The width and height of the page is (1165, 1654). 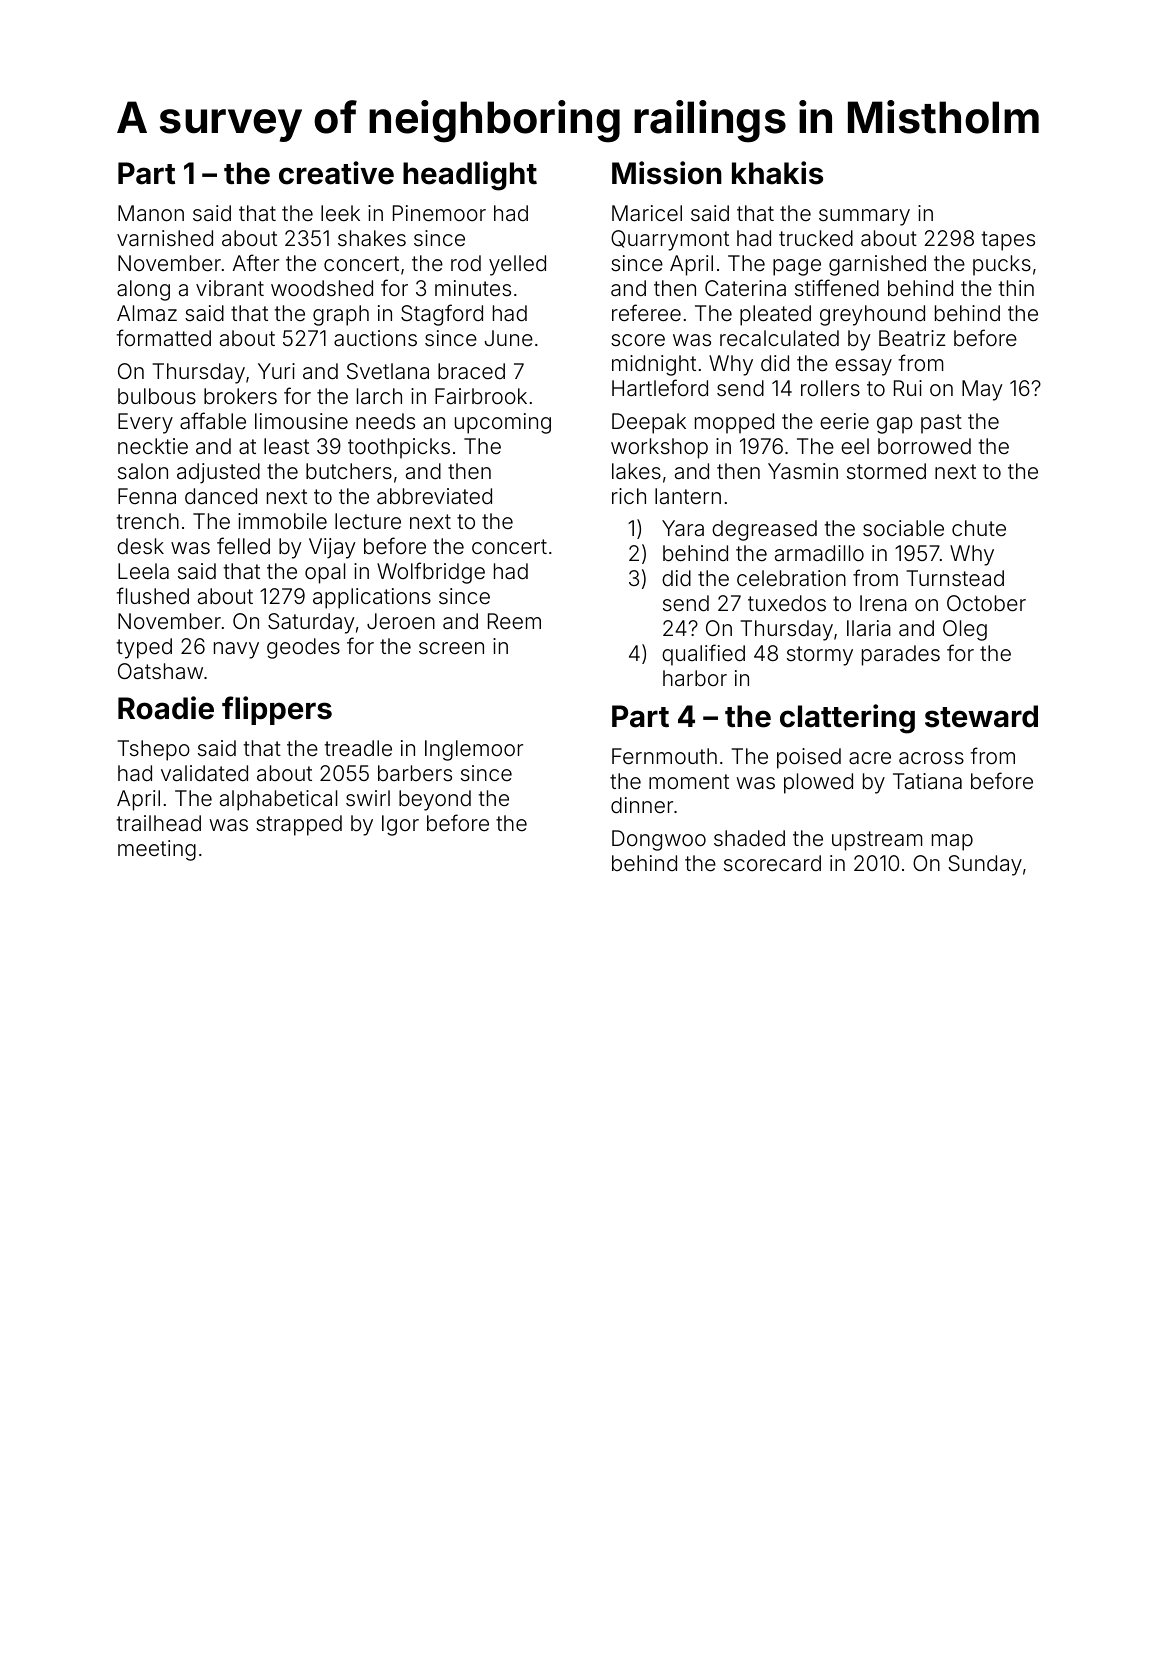 What do you see at coordinates (336, 173) in the page?
I see `creative` at bounding box center [336, 173].
